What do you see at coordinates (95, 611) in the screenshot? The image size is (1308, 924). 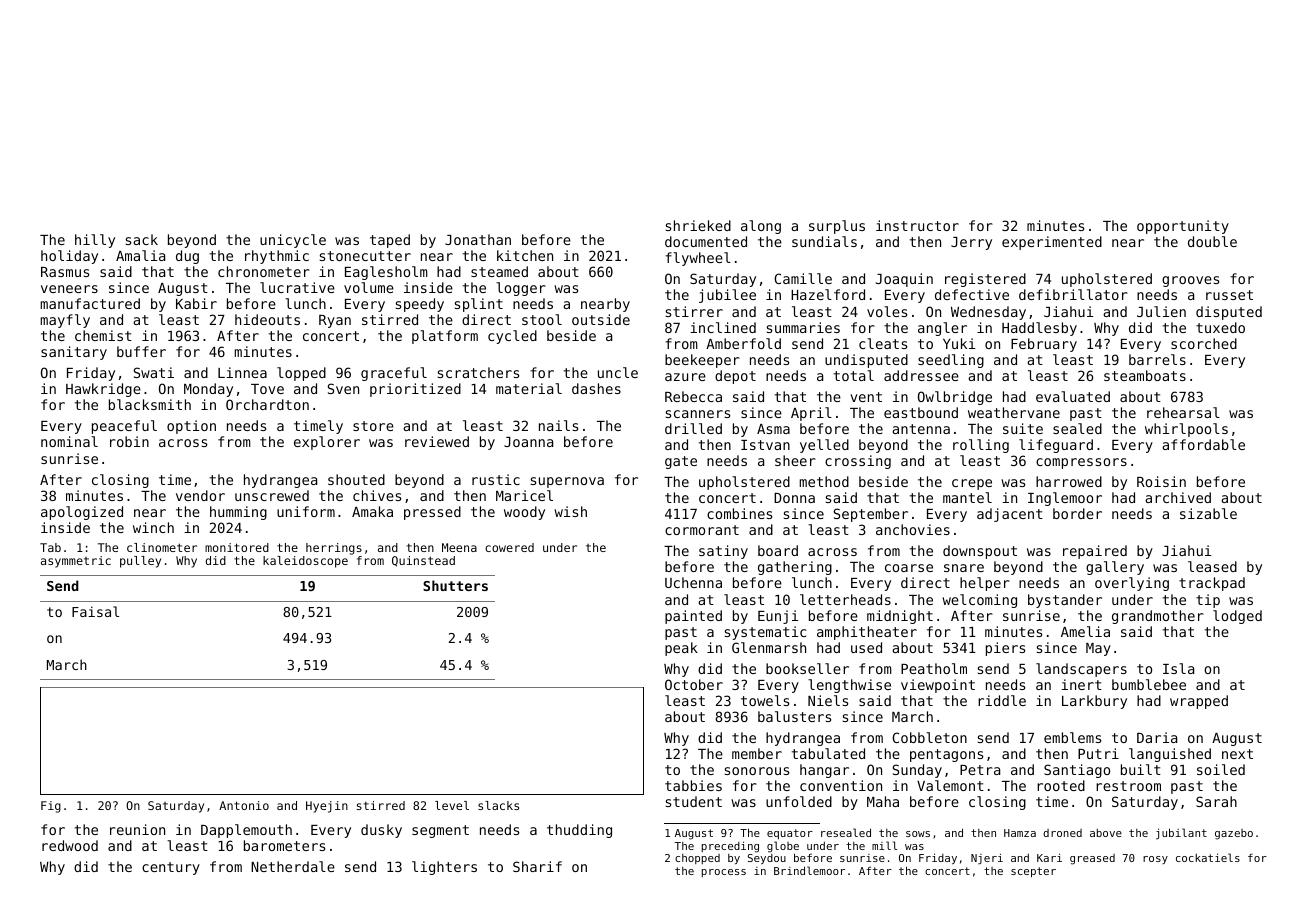 I see `Faisal` at bounding box center [95, 611].
